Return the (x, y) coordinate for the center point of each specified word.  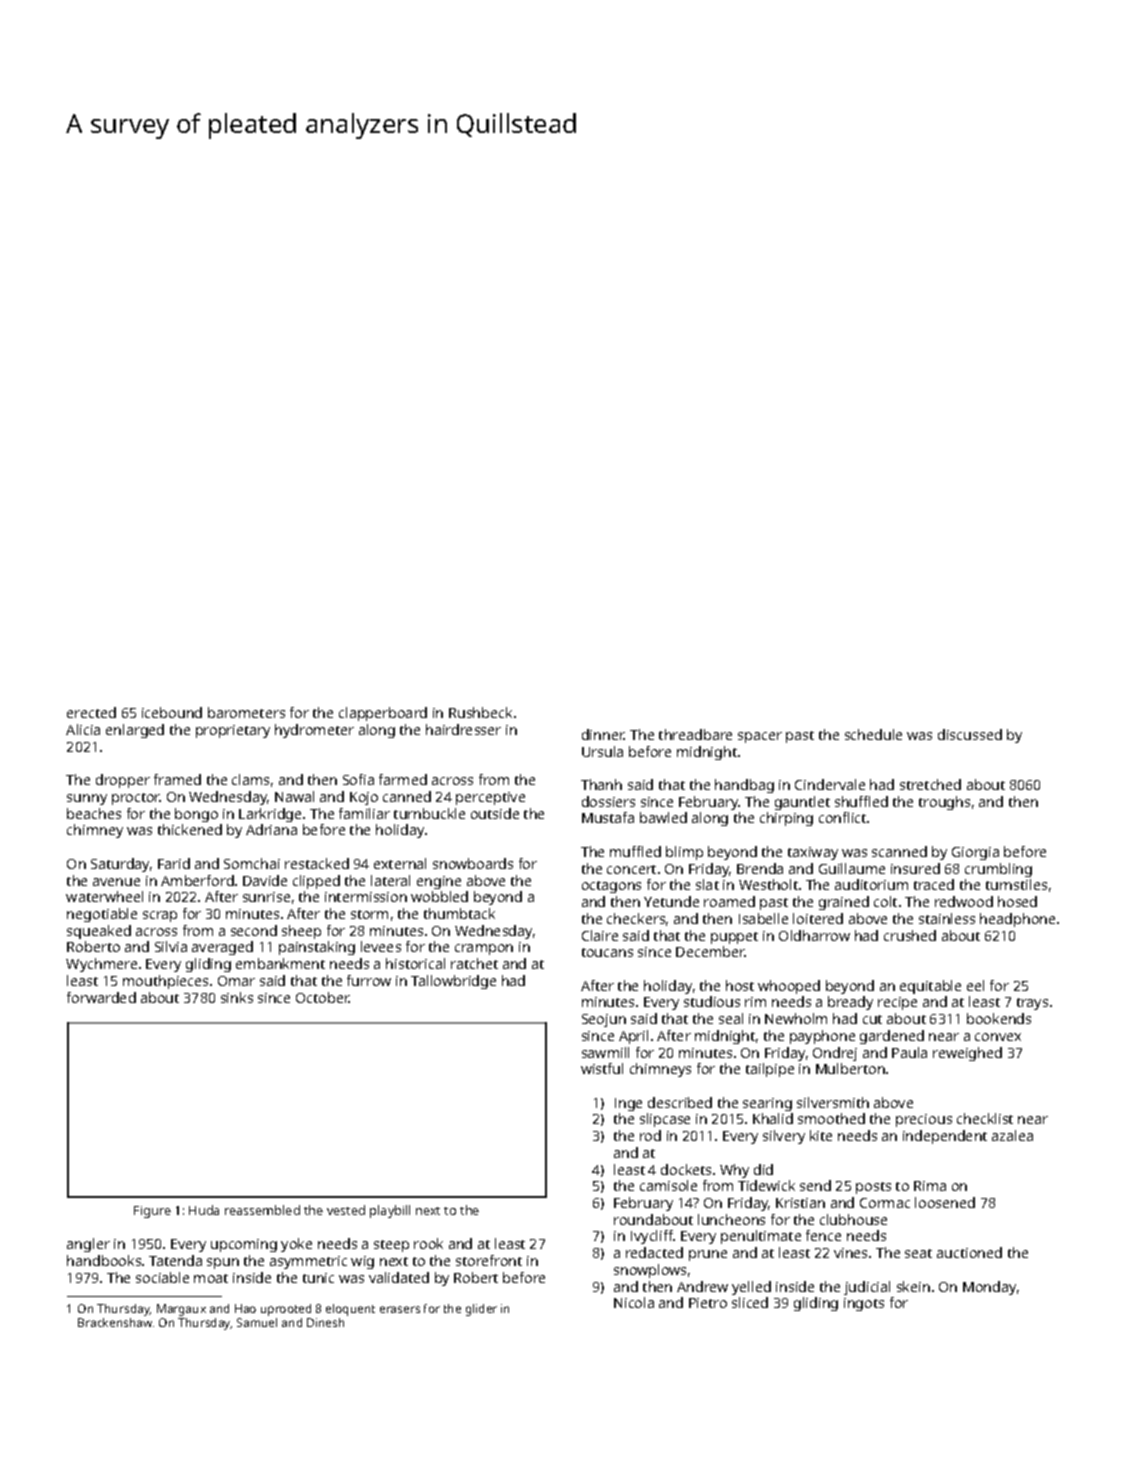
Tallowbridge (453, 982)
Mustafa (608, 817)
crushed (910, 935)
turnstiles (1016, 884)
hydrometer (314, 731)
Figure (152, 1212)
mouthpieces (165, 982)
